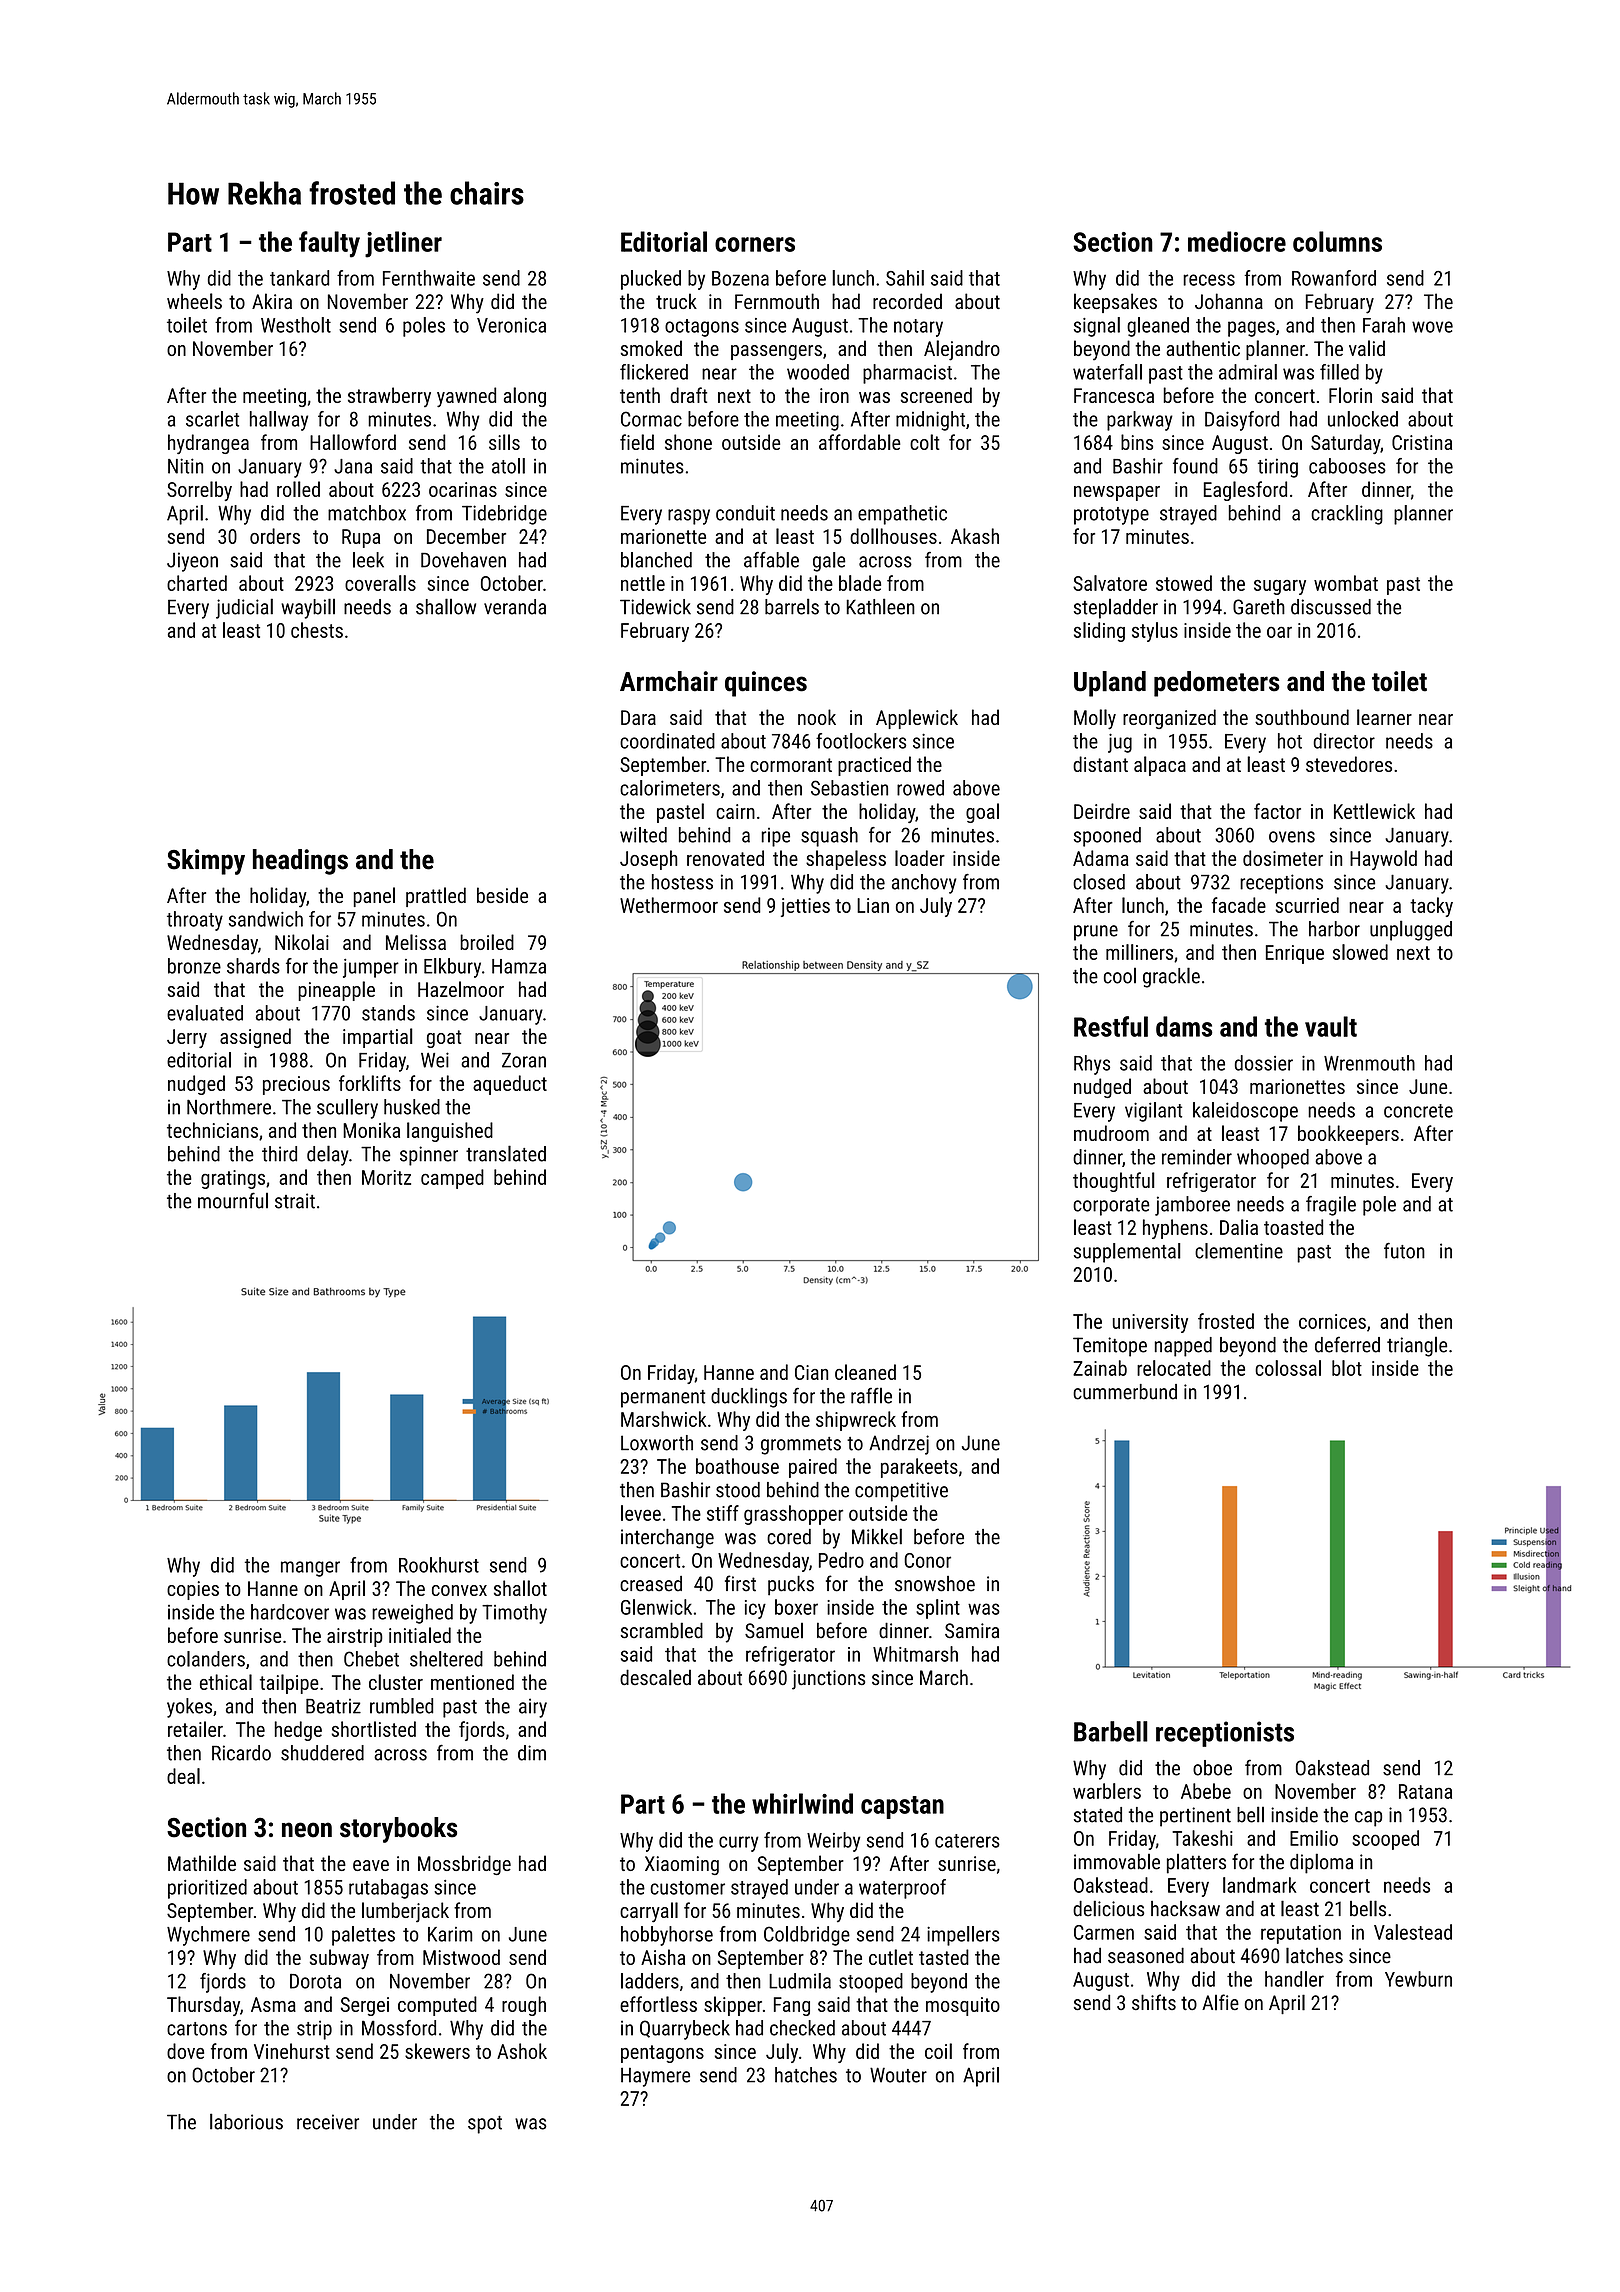 Image resolution: width=1620 pixels, height=2292 pixels. Describe the element at coordinates (329, 244) in the screenshot. I see `faulty` at that location.
